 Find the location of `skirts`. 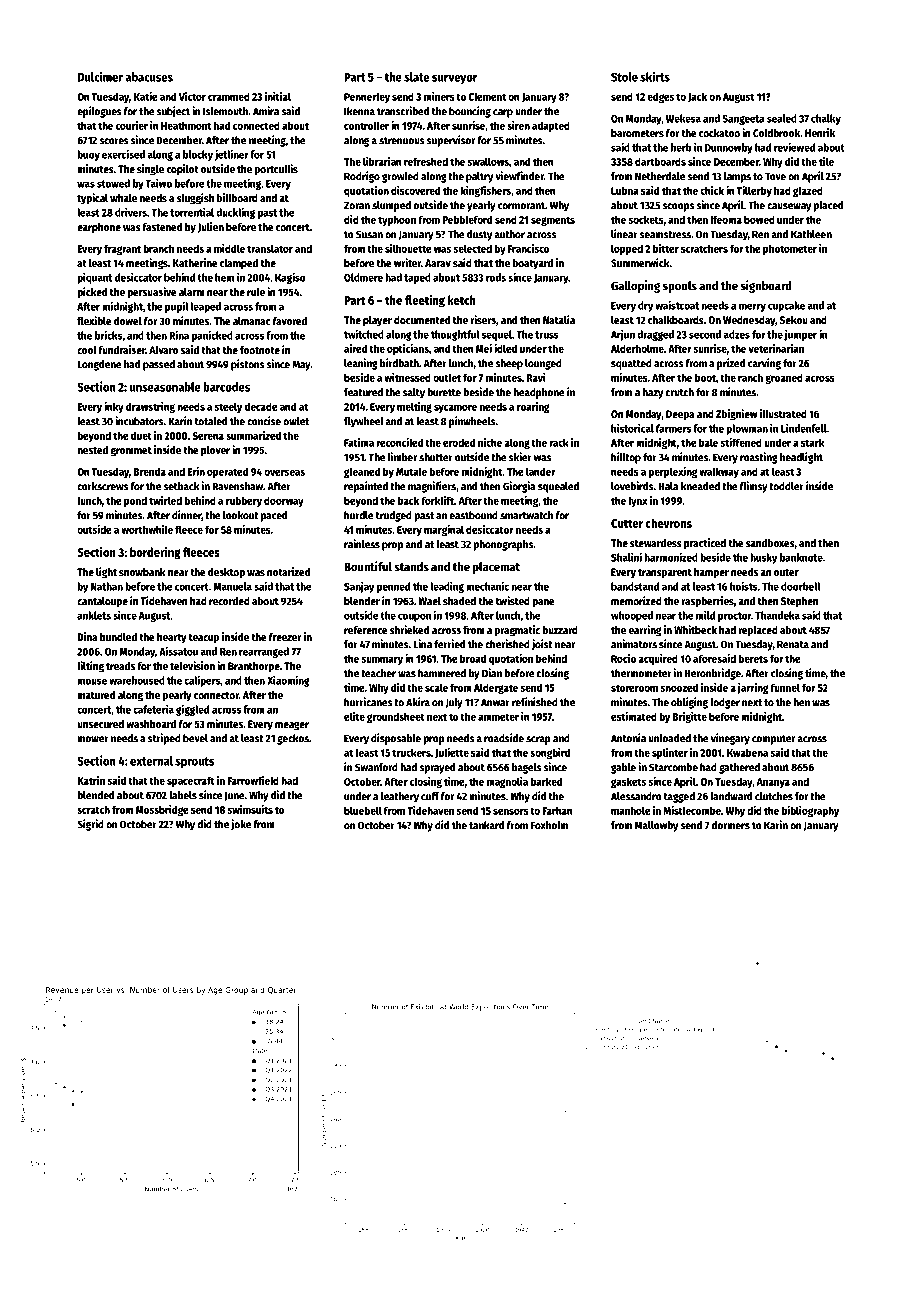

skirts is located at coordinates (655, 76).
